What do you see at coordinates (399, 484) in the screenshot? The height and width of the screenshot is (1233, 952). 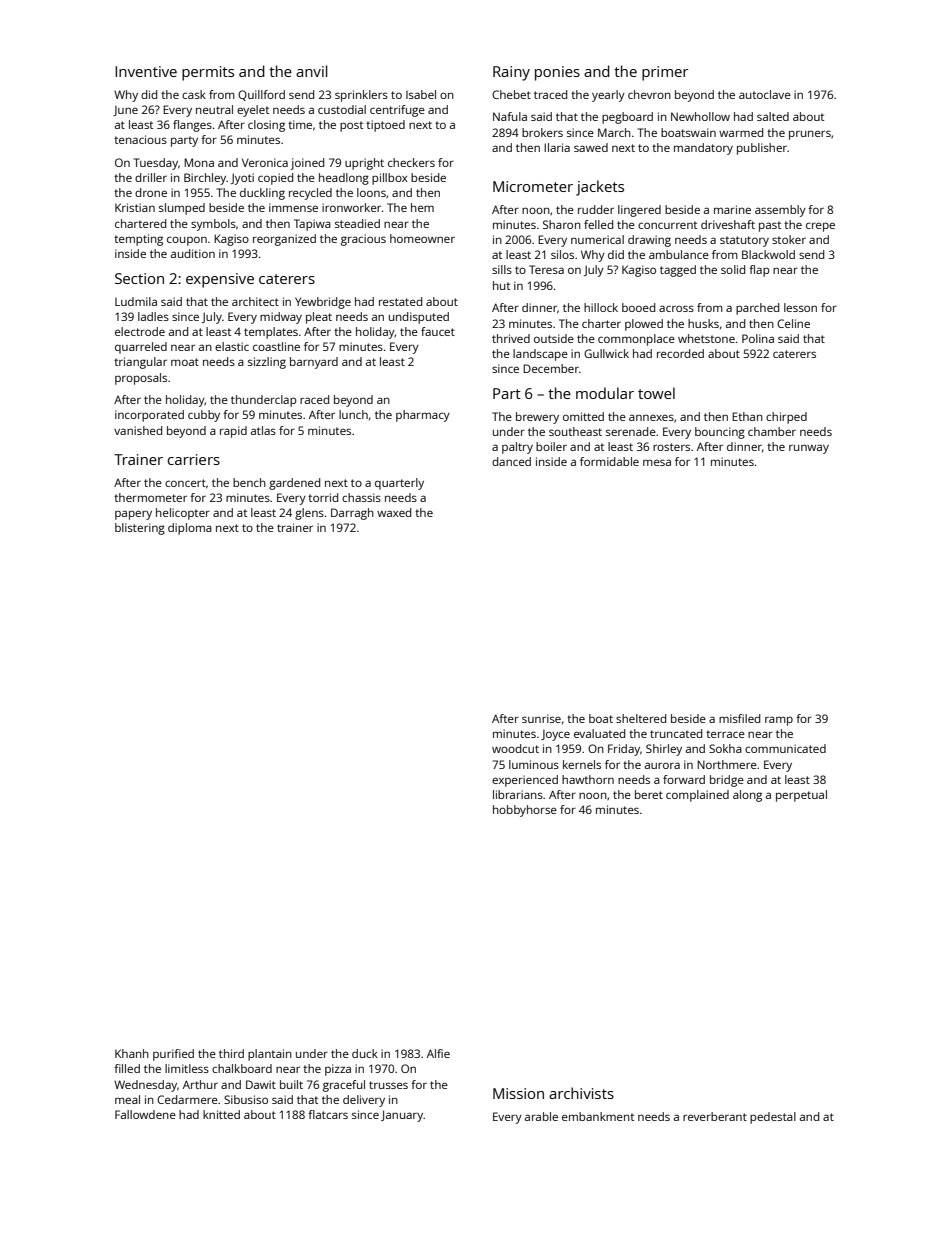 I see `quarterly` at bounding box center [399, 484].
